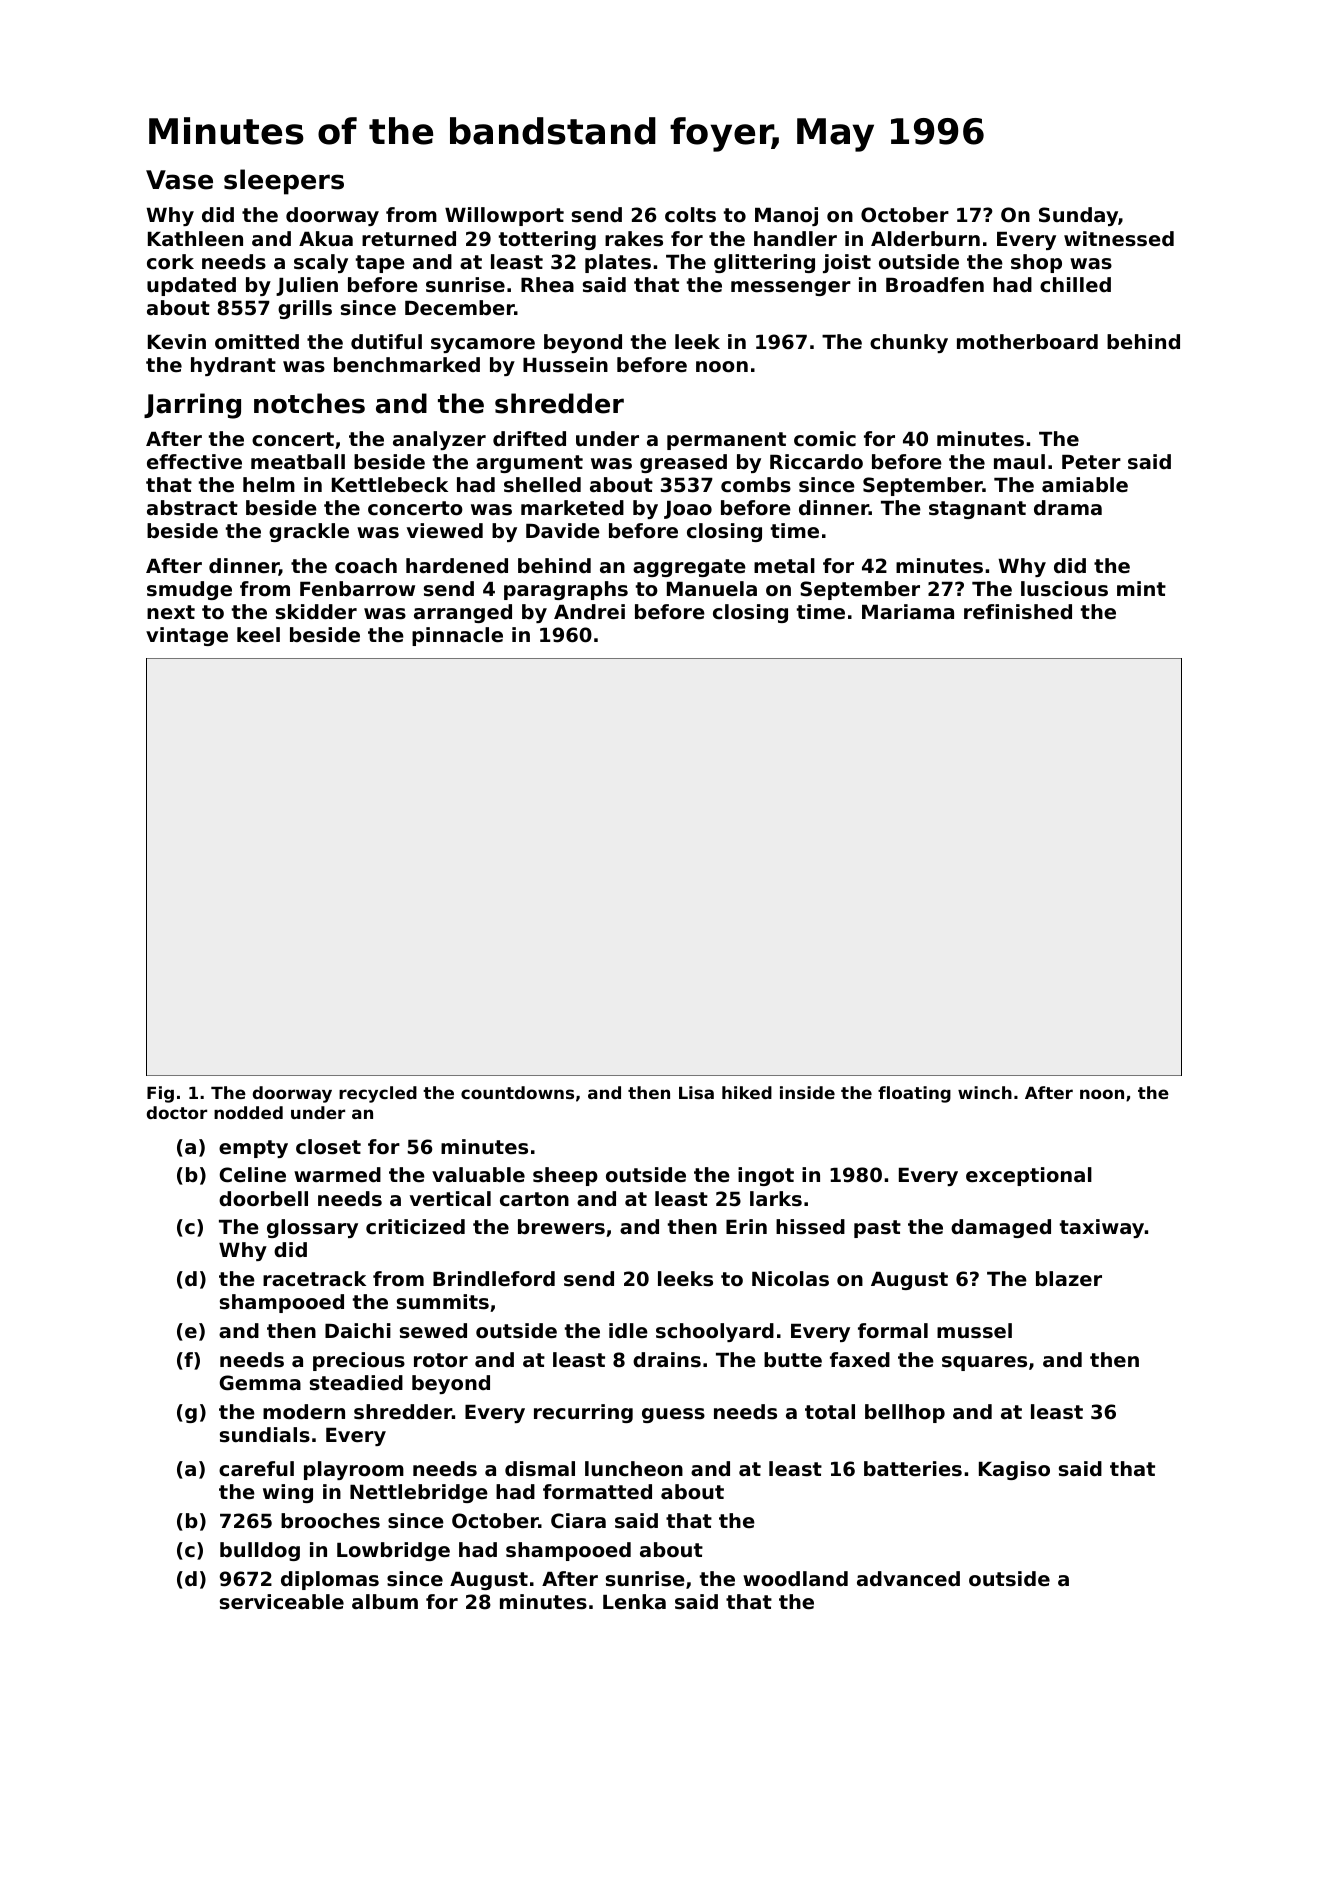 This screenshot has height=1879, width=1328. I want to click on hiked, so click(747, 1092).
